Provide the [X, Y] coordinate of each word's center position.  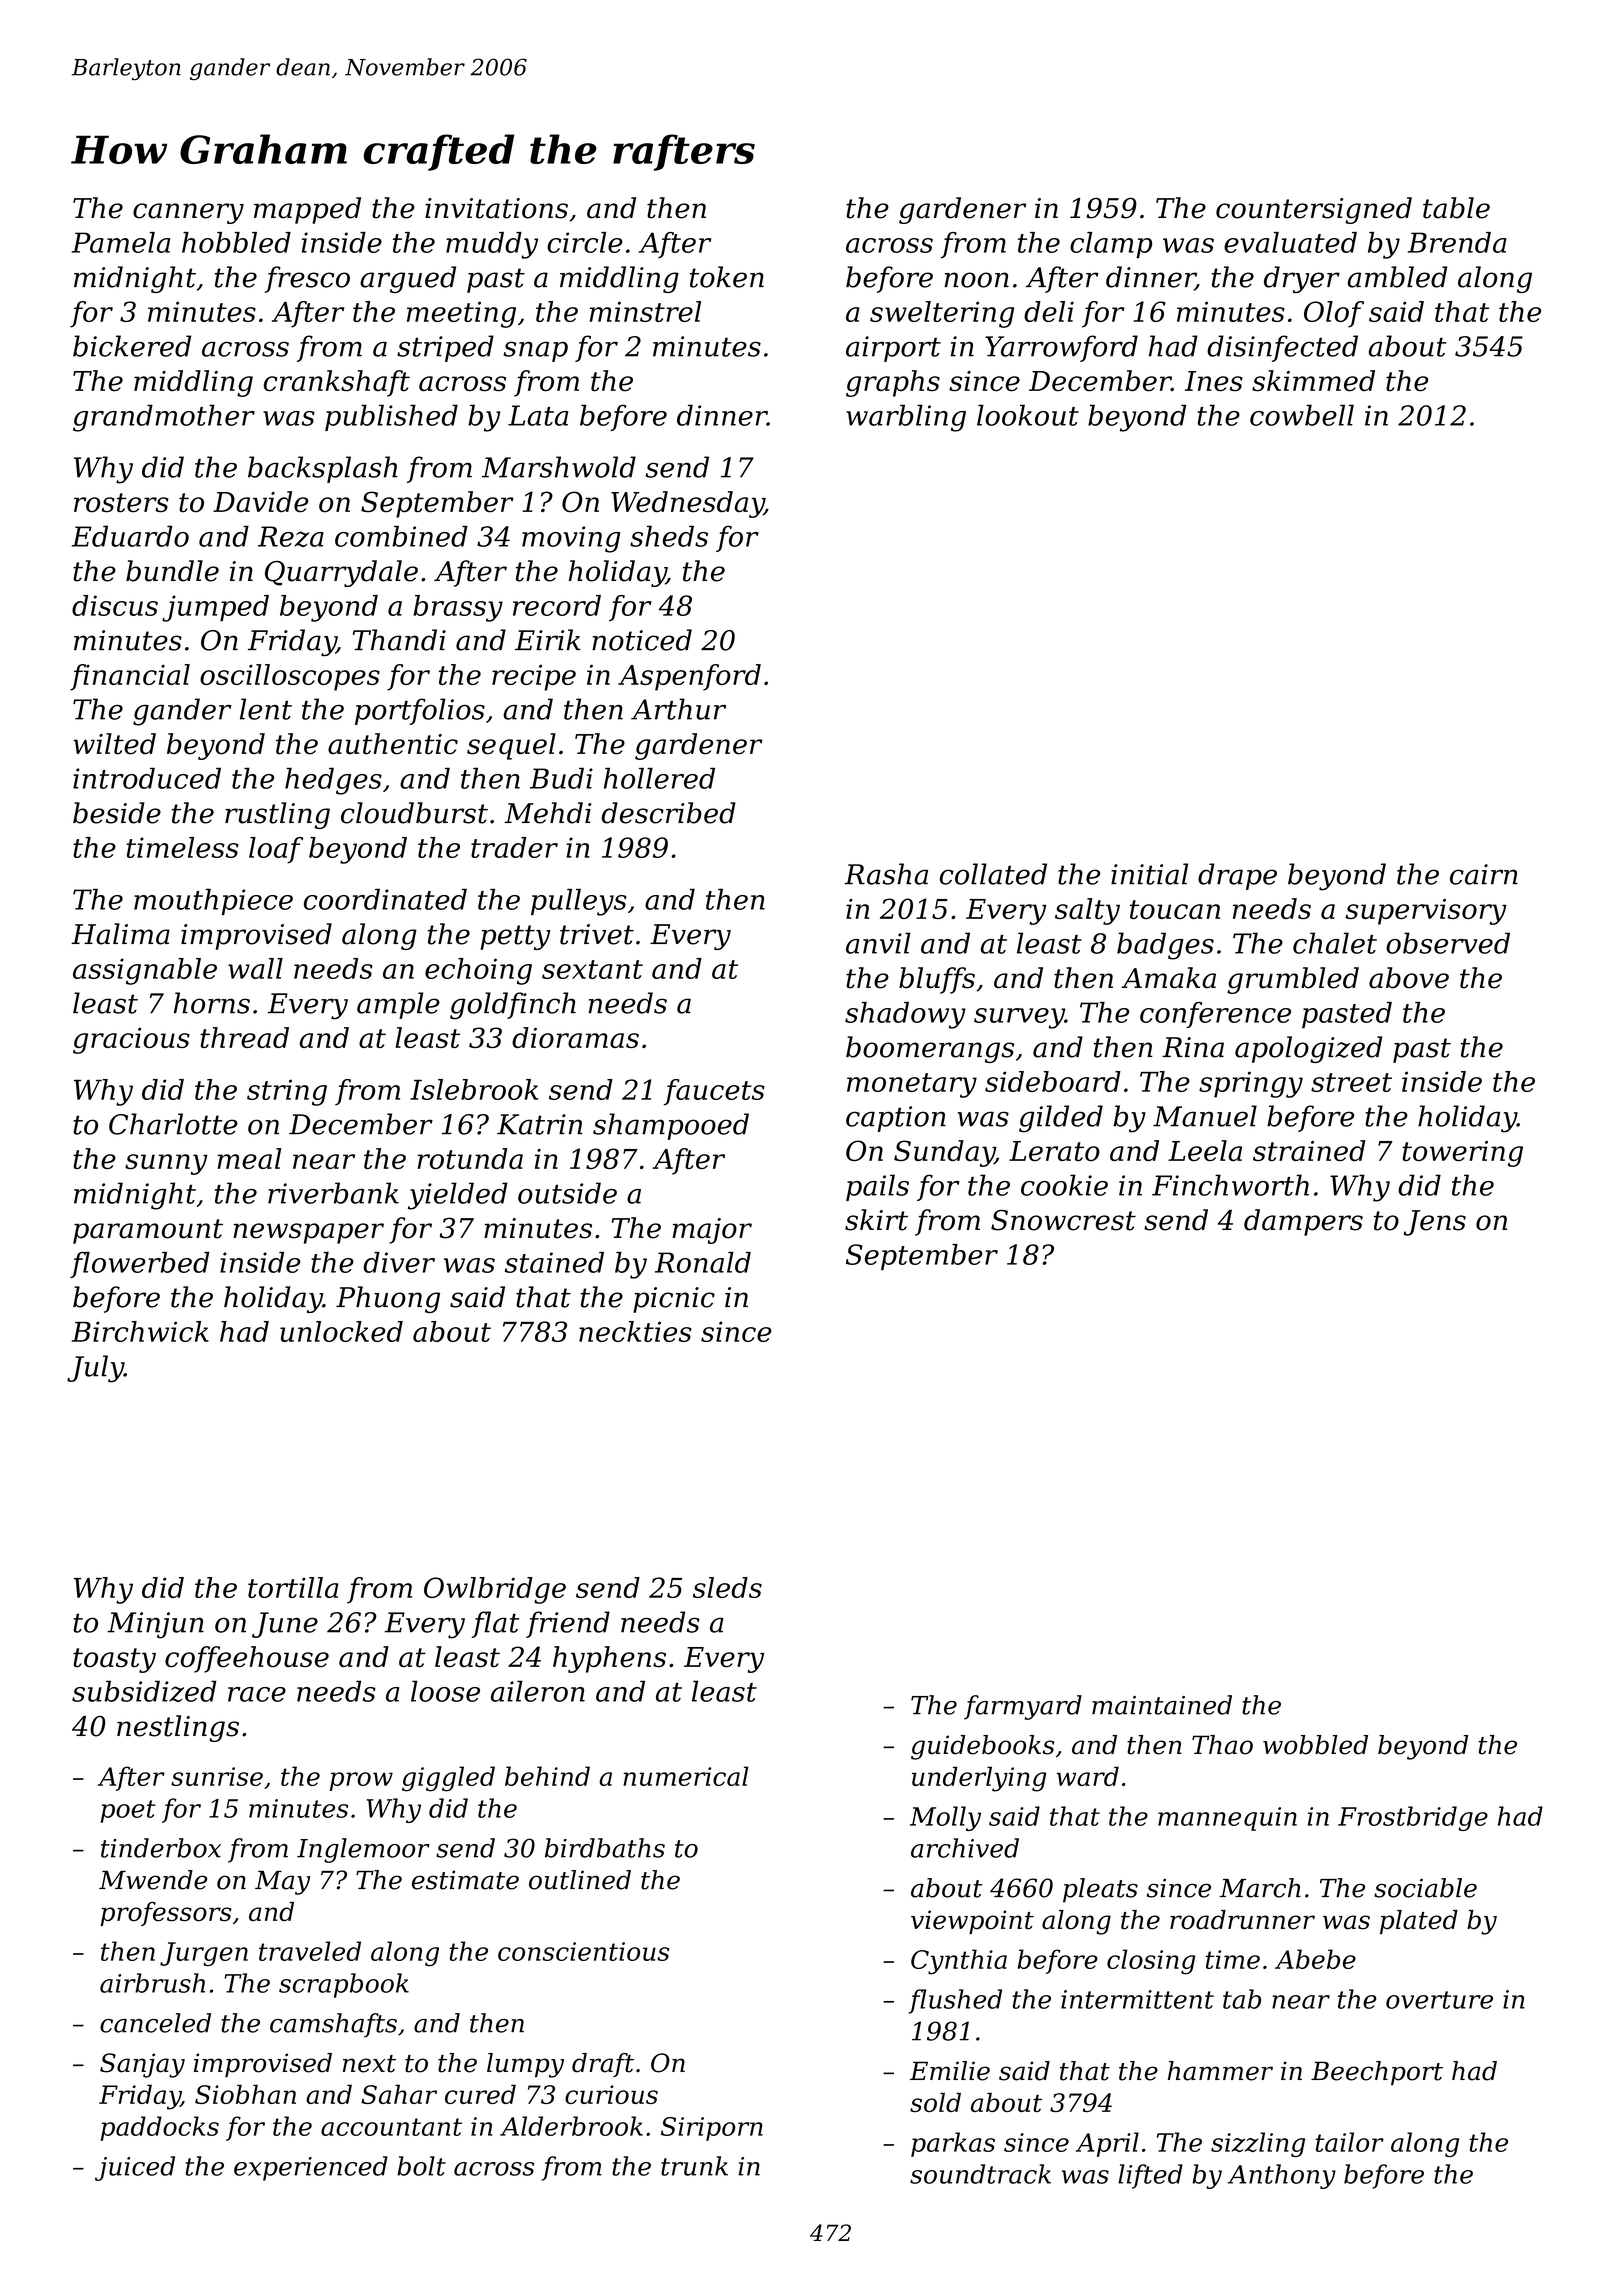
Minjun [155, 1625]
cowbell [1302, 415]
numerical [686, 1776]
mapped [307, 210]
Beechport [1377, 2073]
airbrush [152, 1983]
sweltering [942, 314]
